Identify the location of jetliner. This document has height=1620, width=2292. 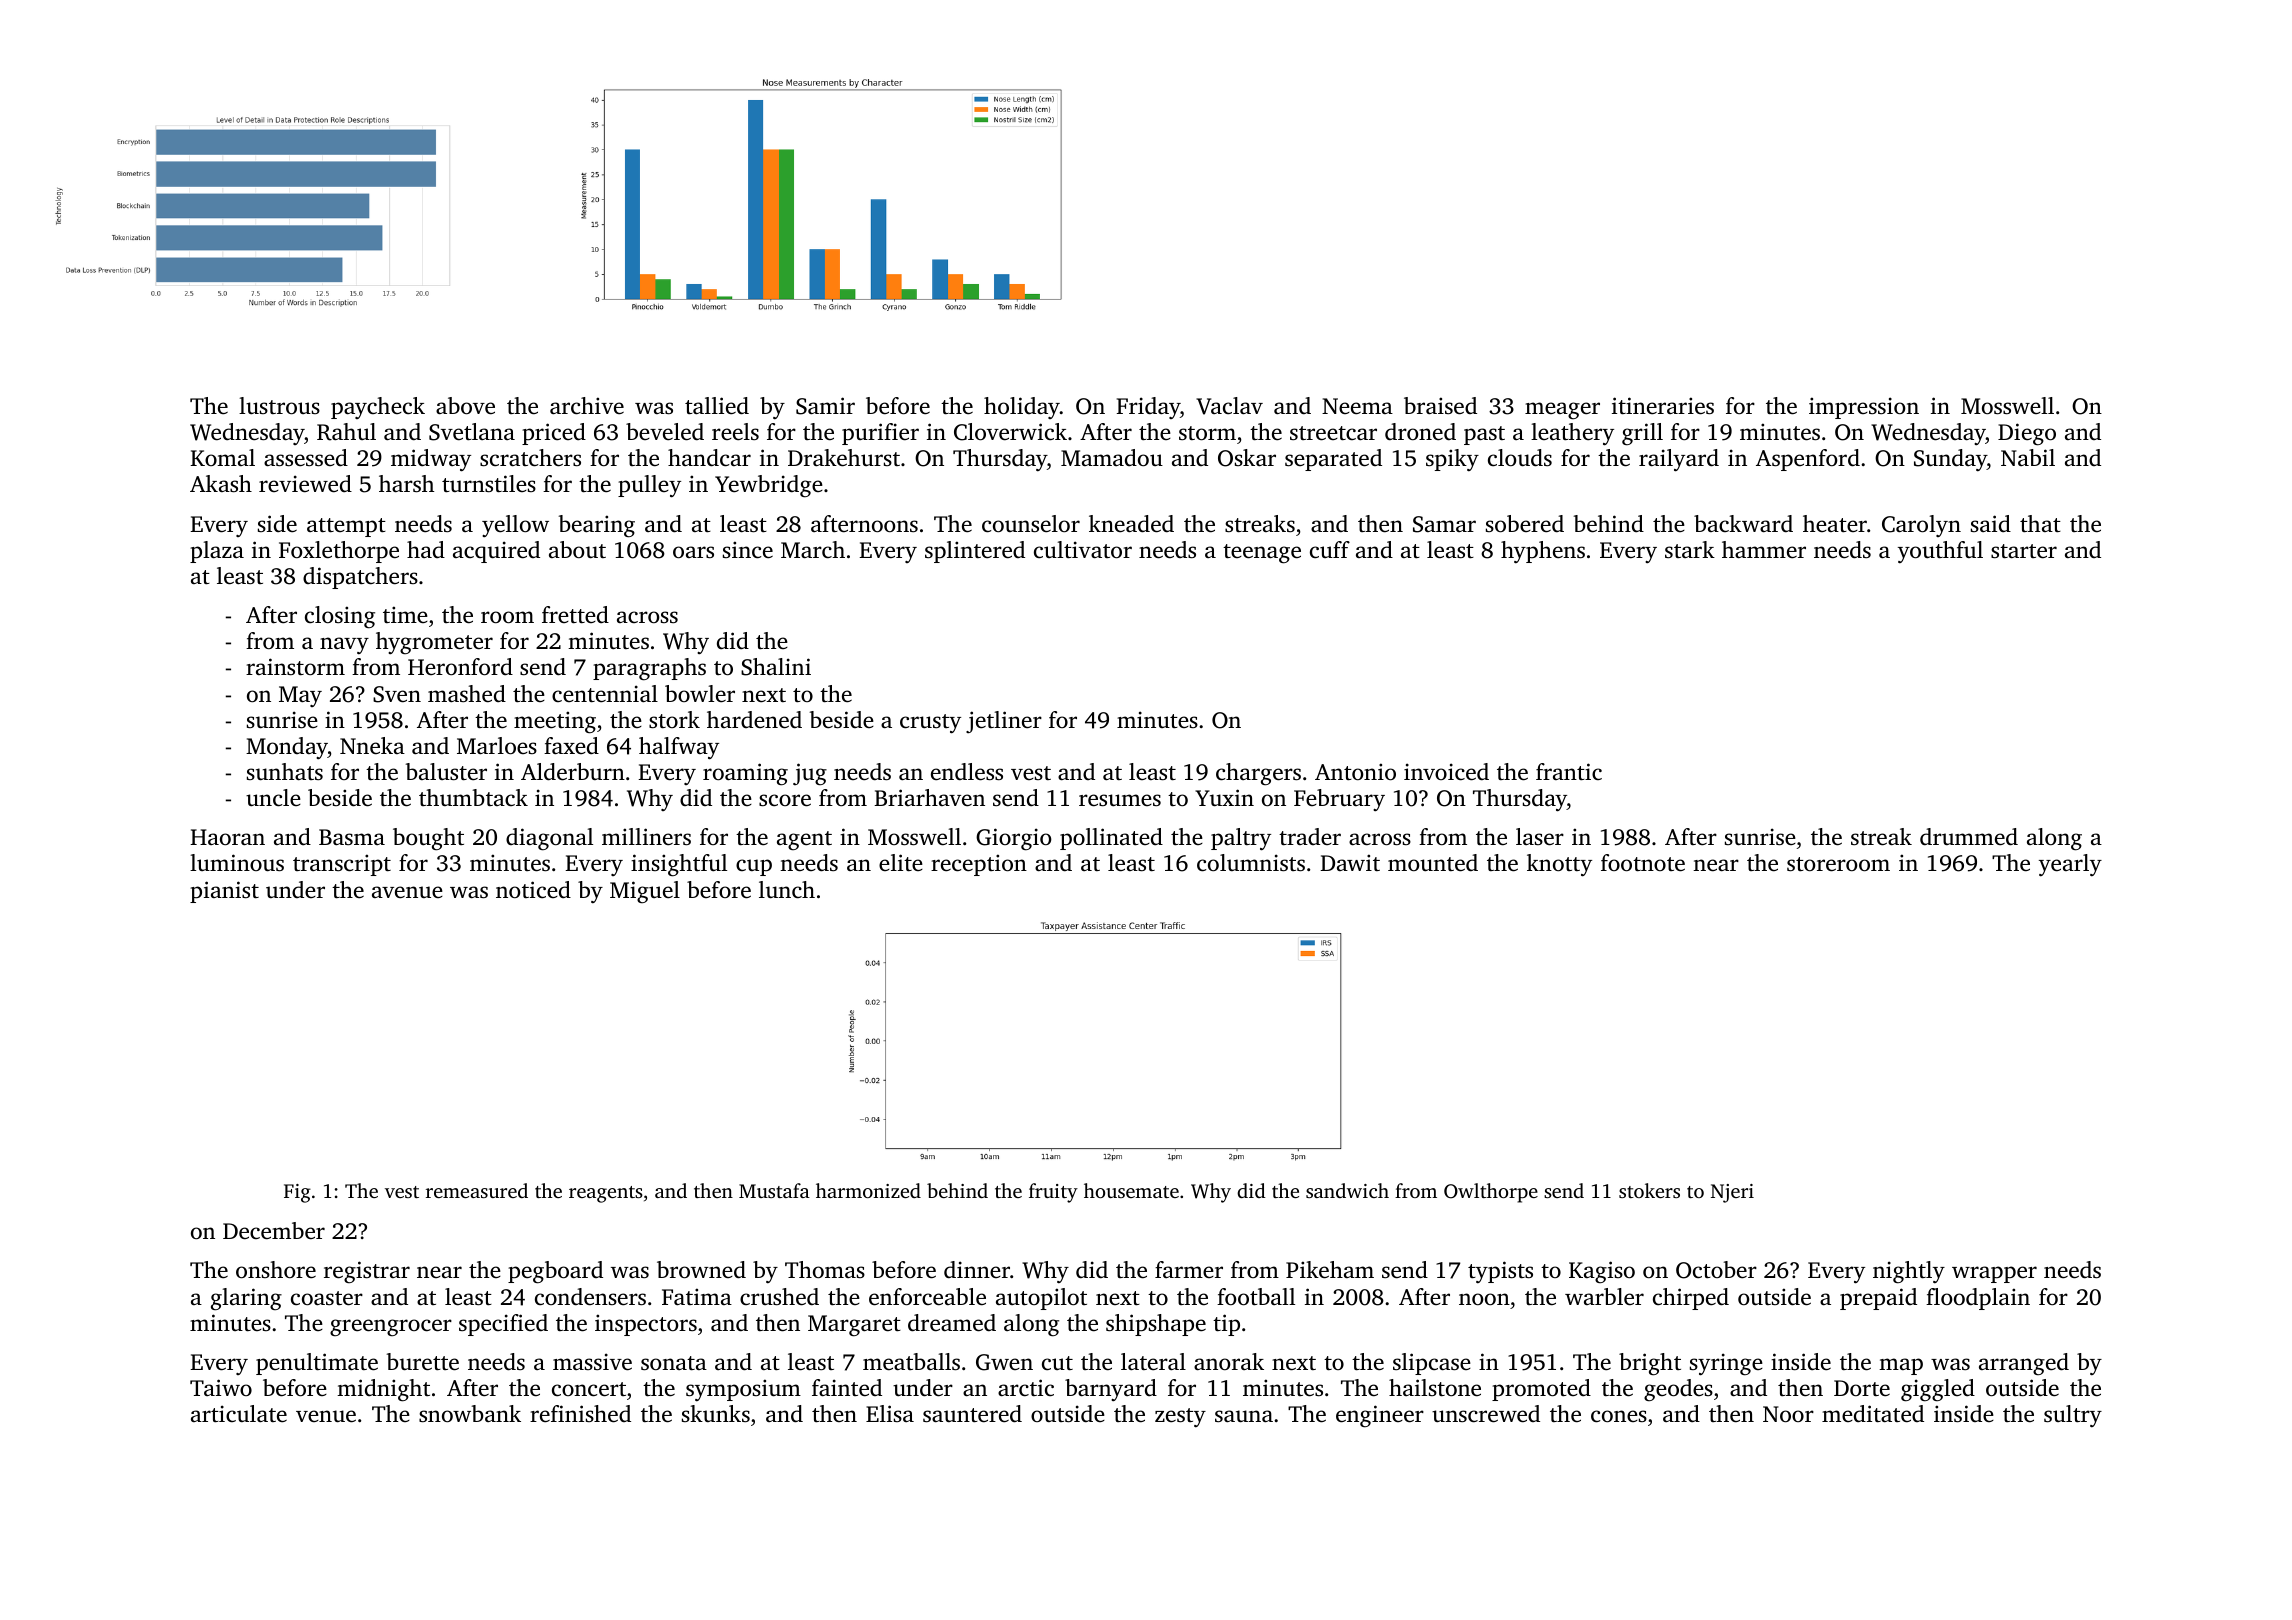
(1004, 722).
